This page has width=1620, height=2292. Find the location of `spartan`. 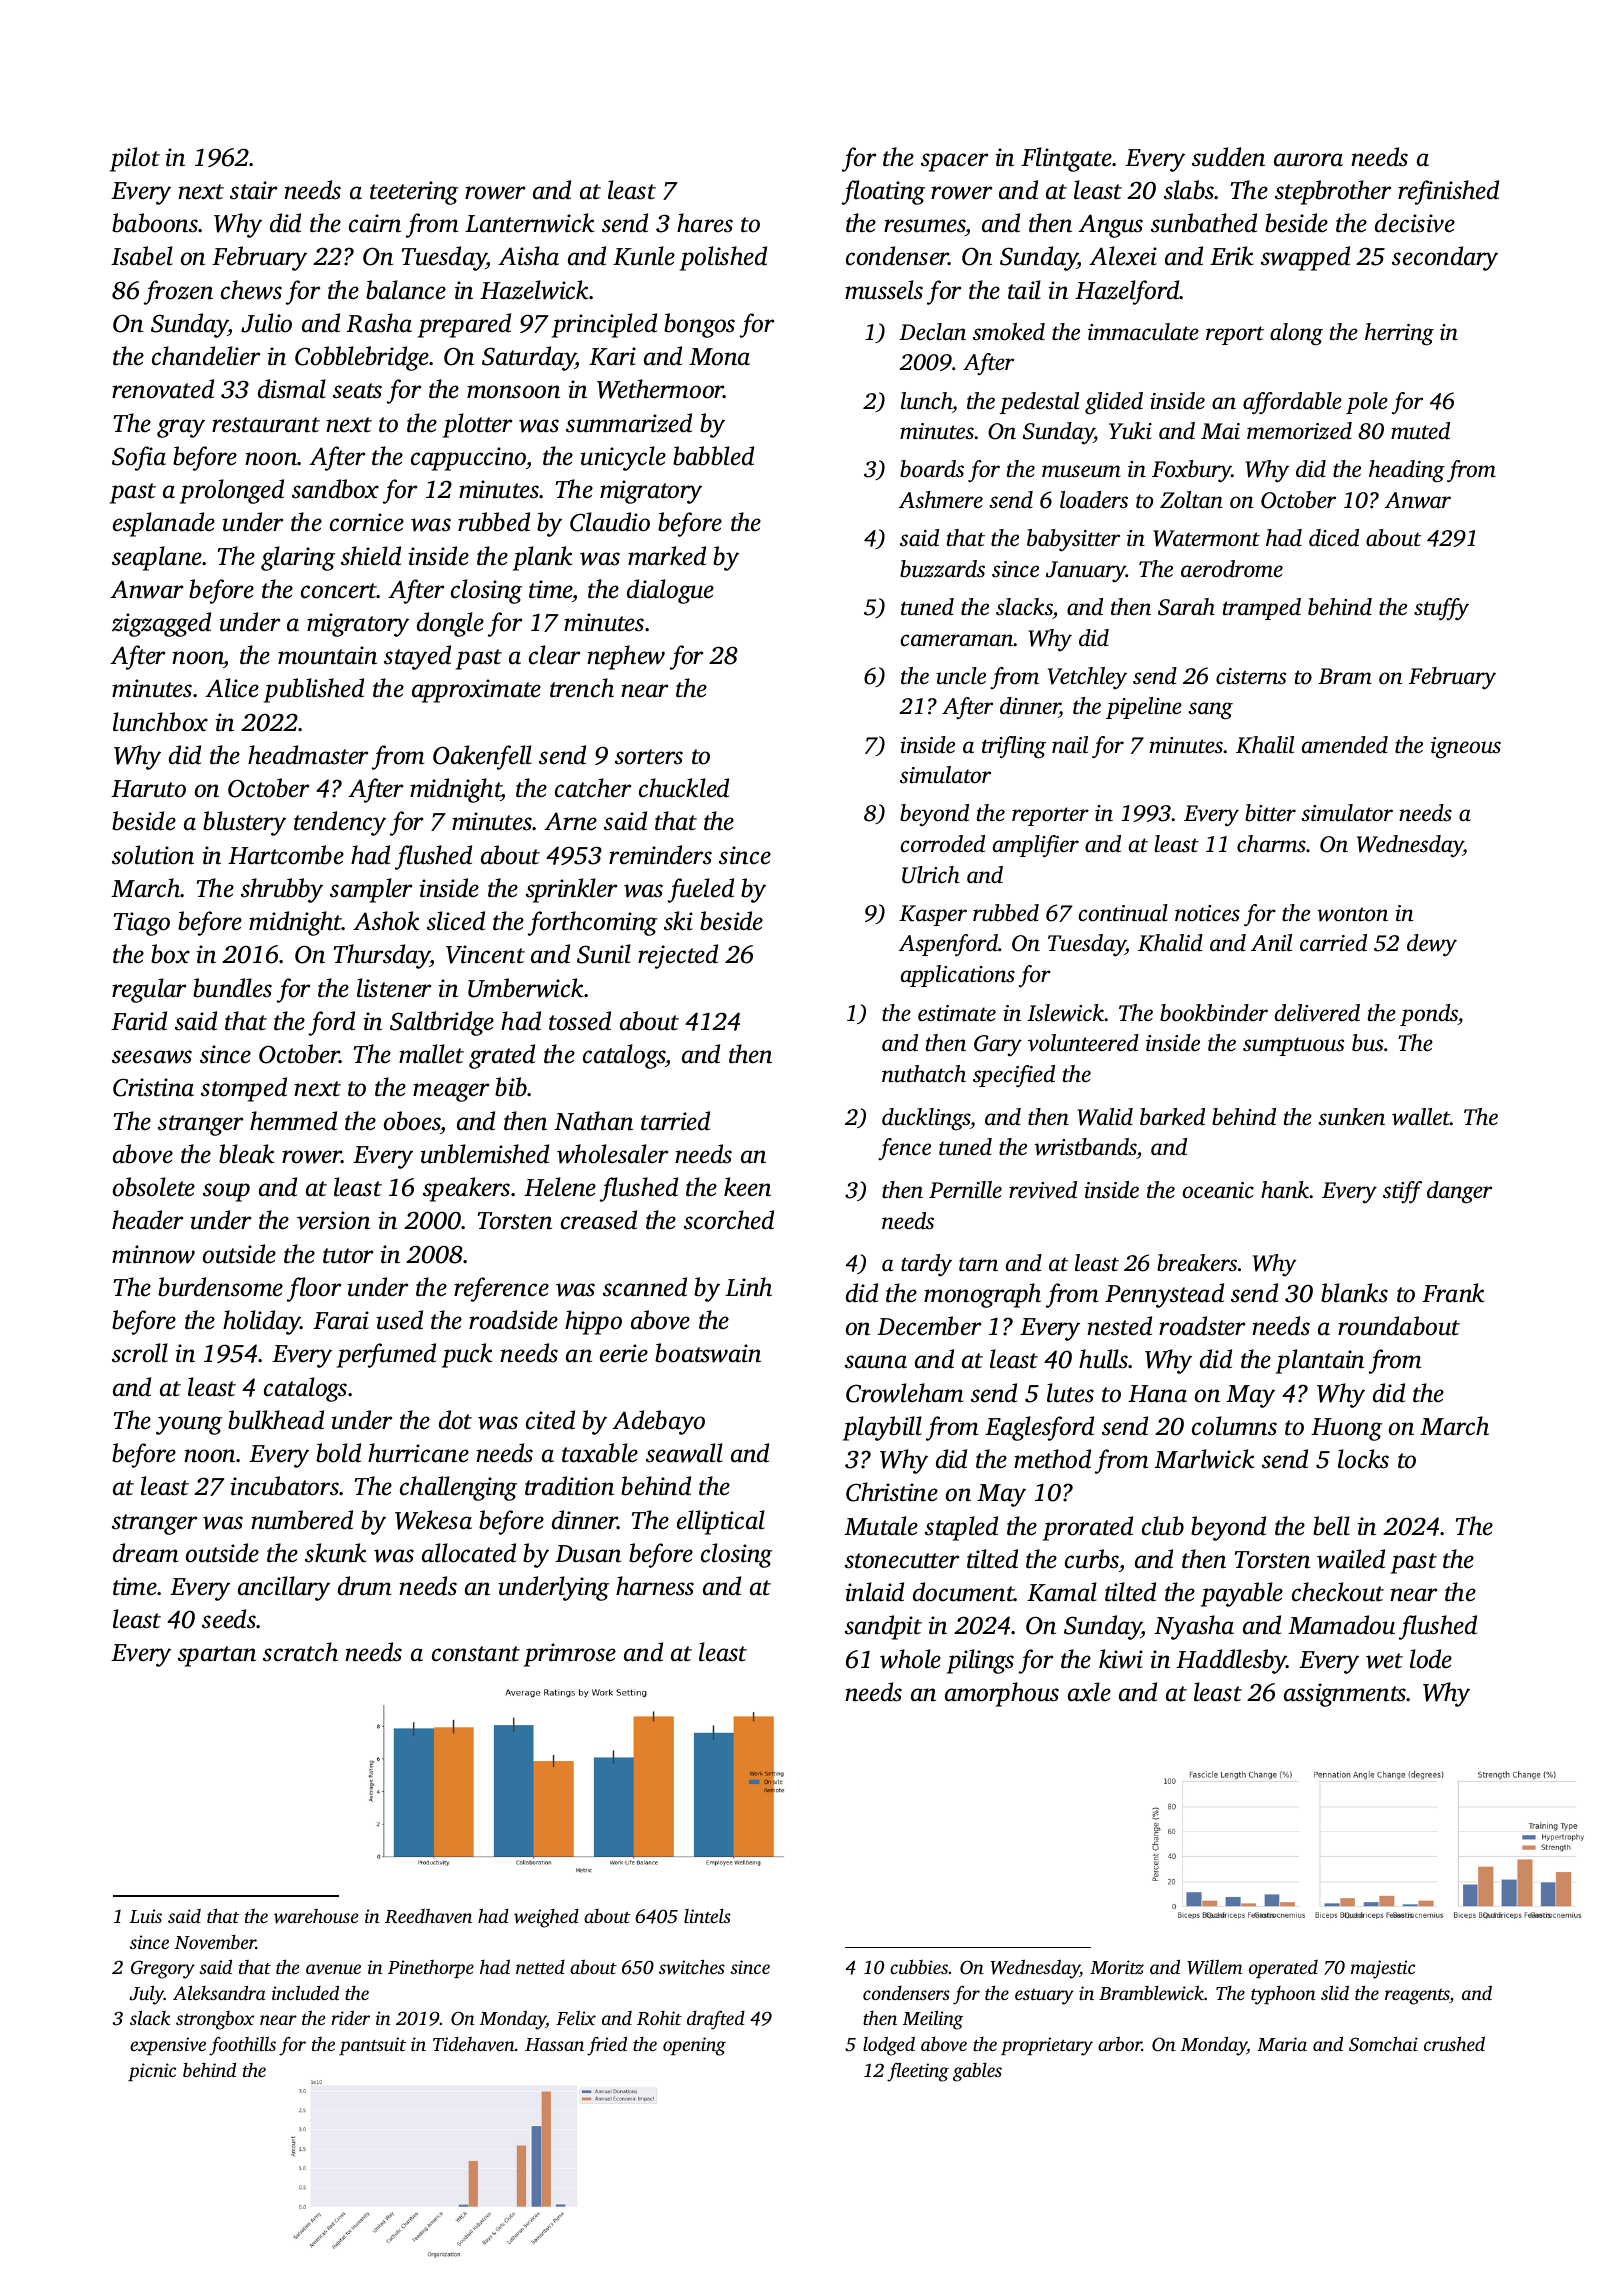

spartan is located at coordinates (217, 1656).
